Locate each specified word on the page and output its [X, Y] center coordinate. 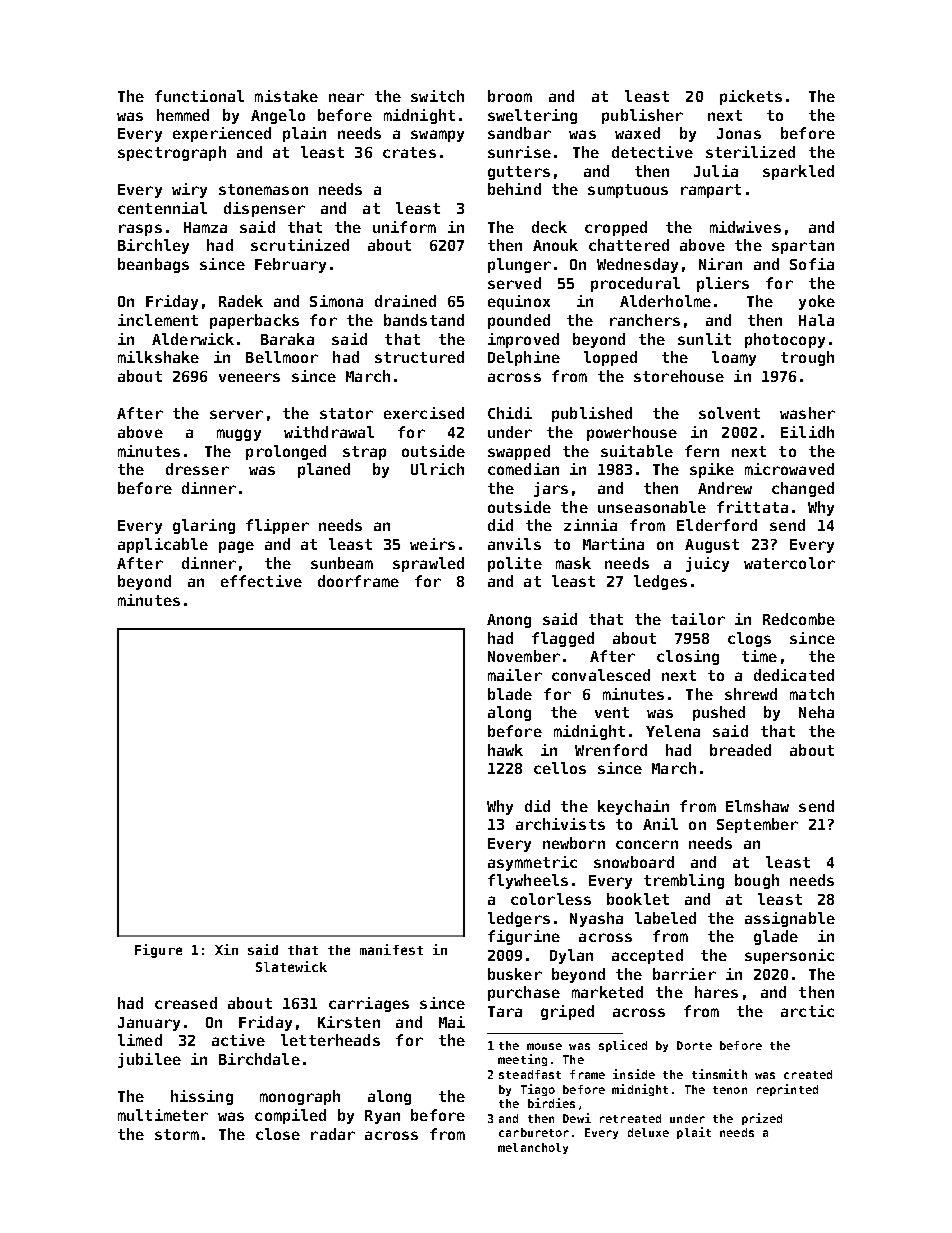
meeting [522, 1060]
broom [510, 96]
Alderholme [665, 301]
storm [177, 1134]
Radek [241, 301]
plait [694, 1133]
